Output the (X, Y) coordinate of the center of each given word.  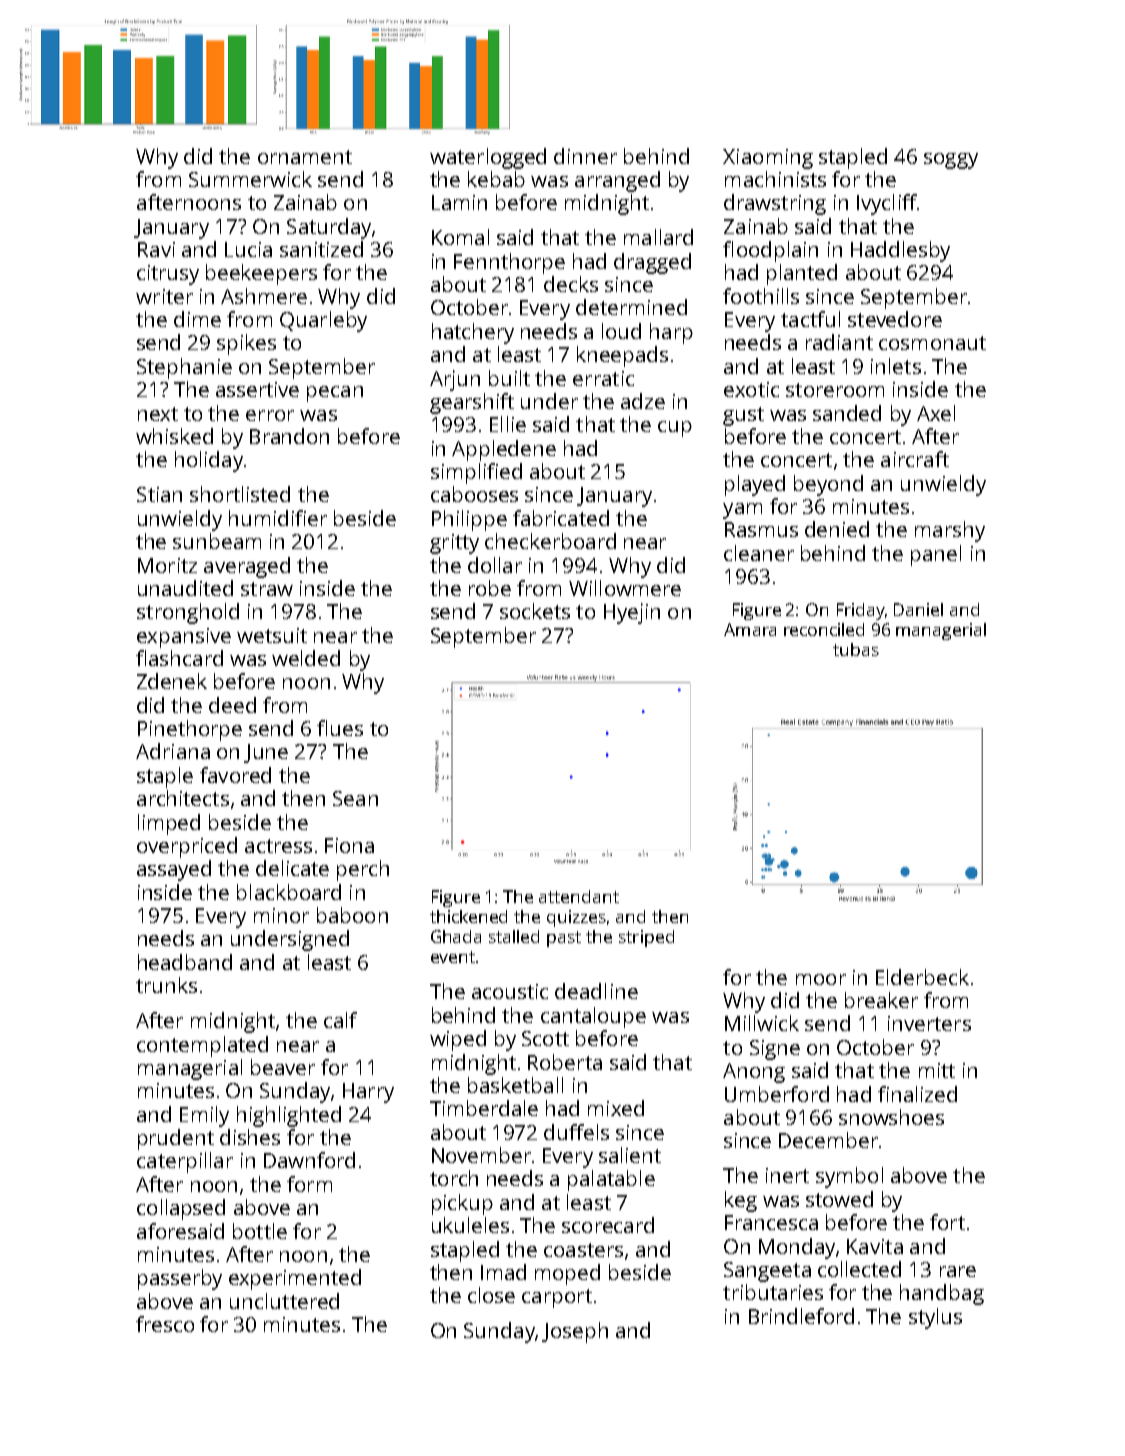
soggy (951, 161)
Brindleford (801, 1316)
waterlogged (488, 158)
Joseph (575, 1332)
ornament (305, 157)
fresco (165, 1324)
